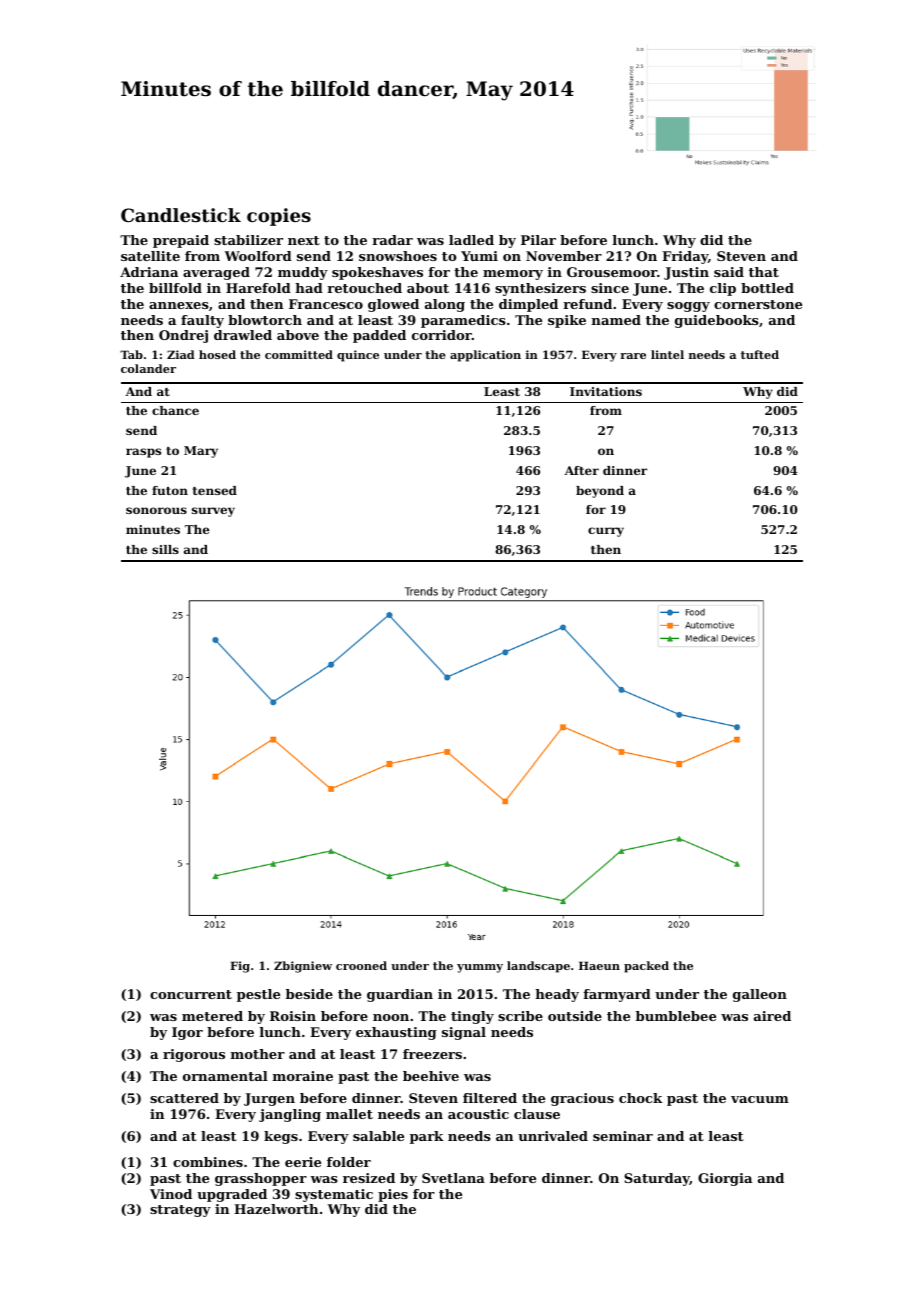 The width and height of the screenshot is (924, 1308). What do you see at coordinates (191, 994) in the screenshot?
I see `concurrent` at bounding box center [191, 994].
